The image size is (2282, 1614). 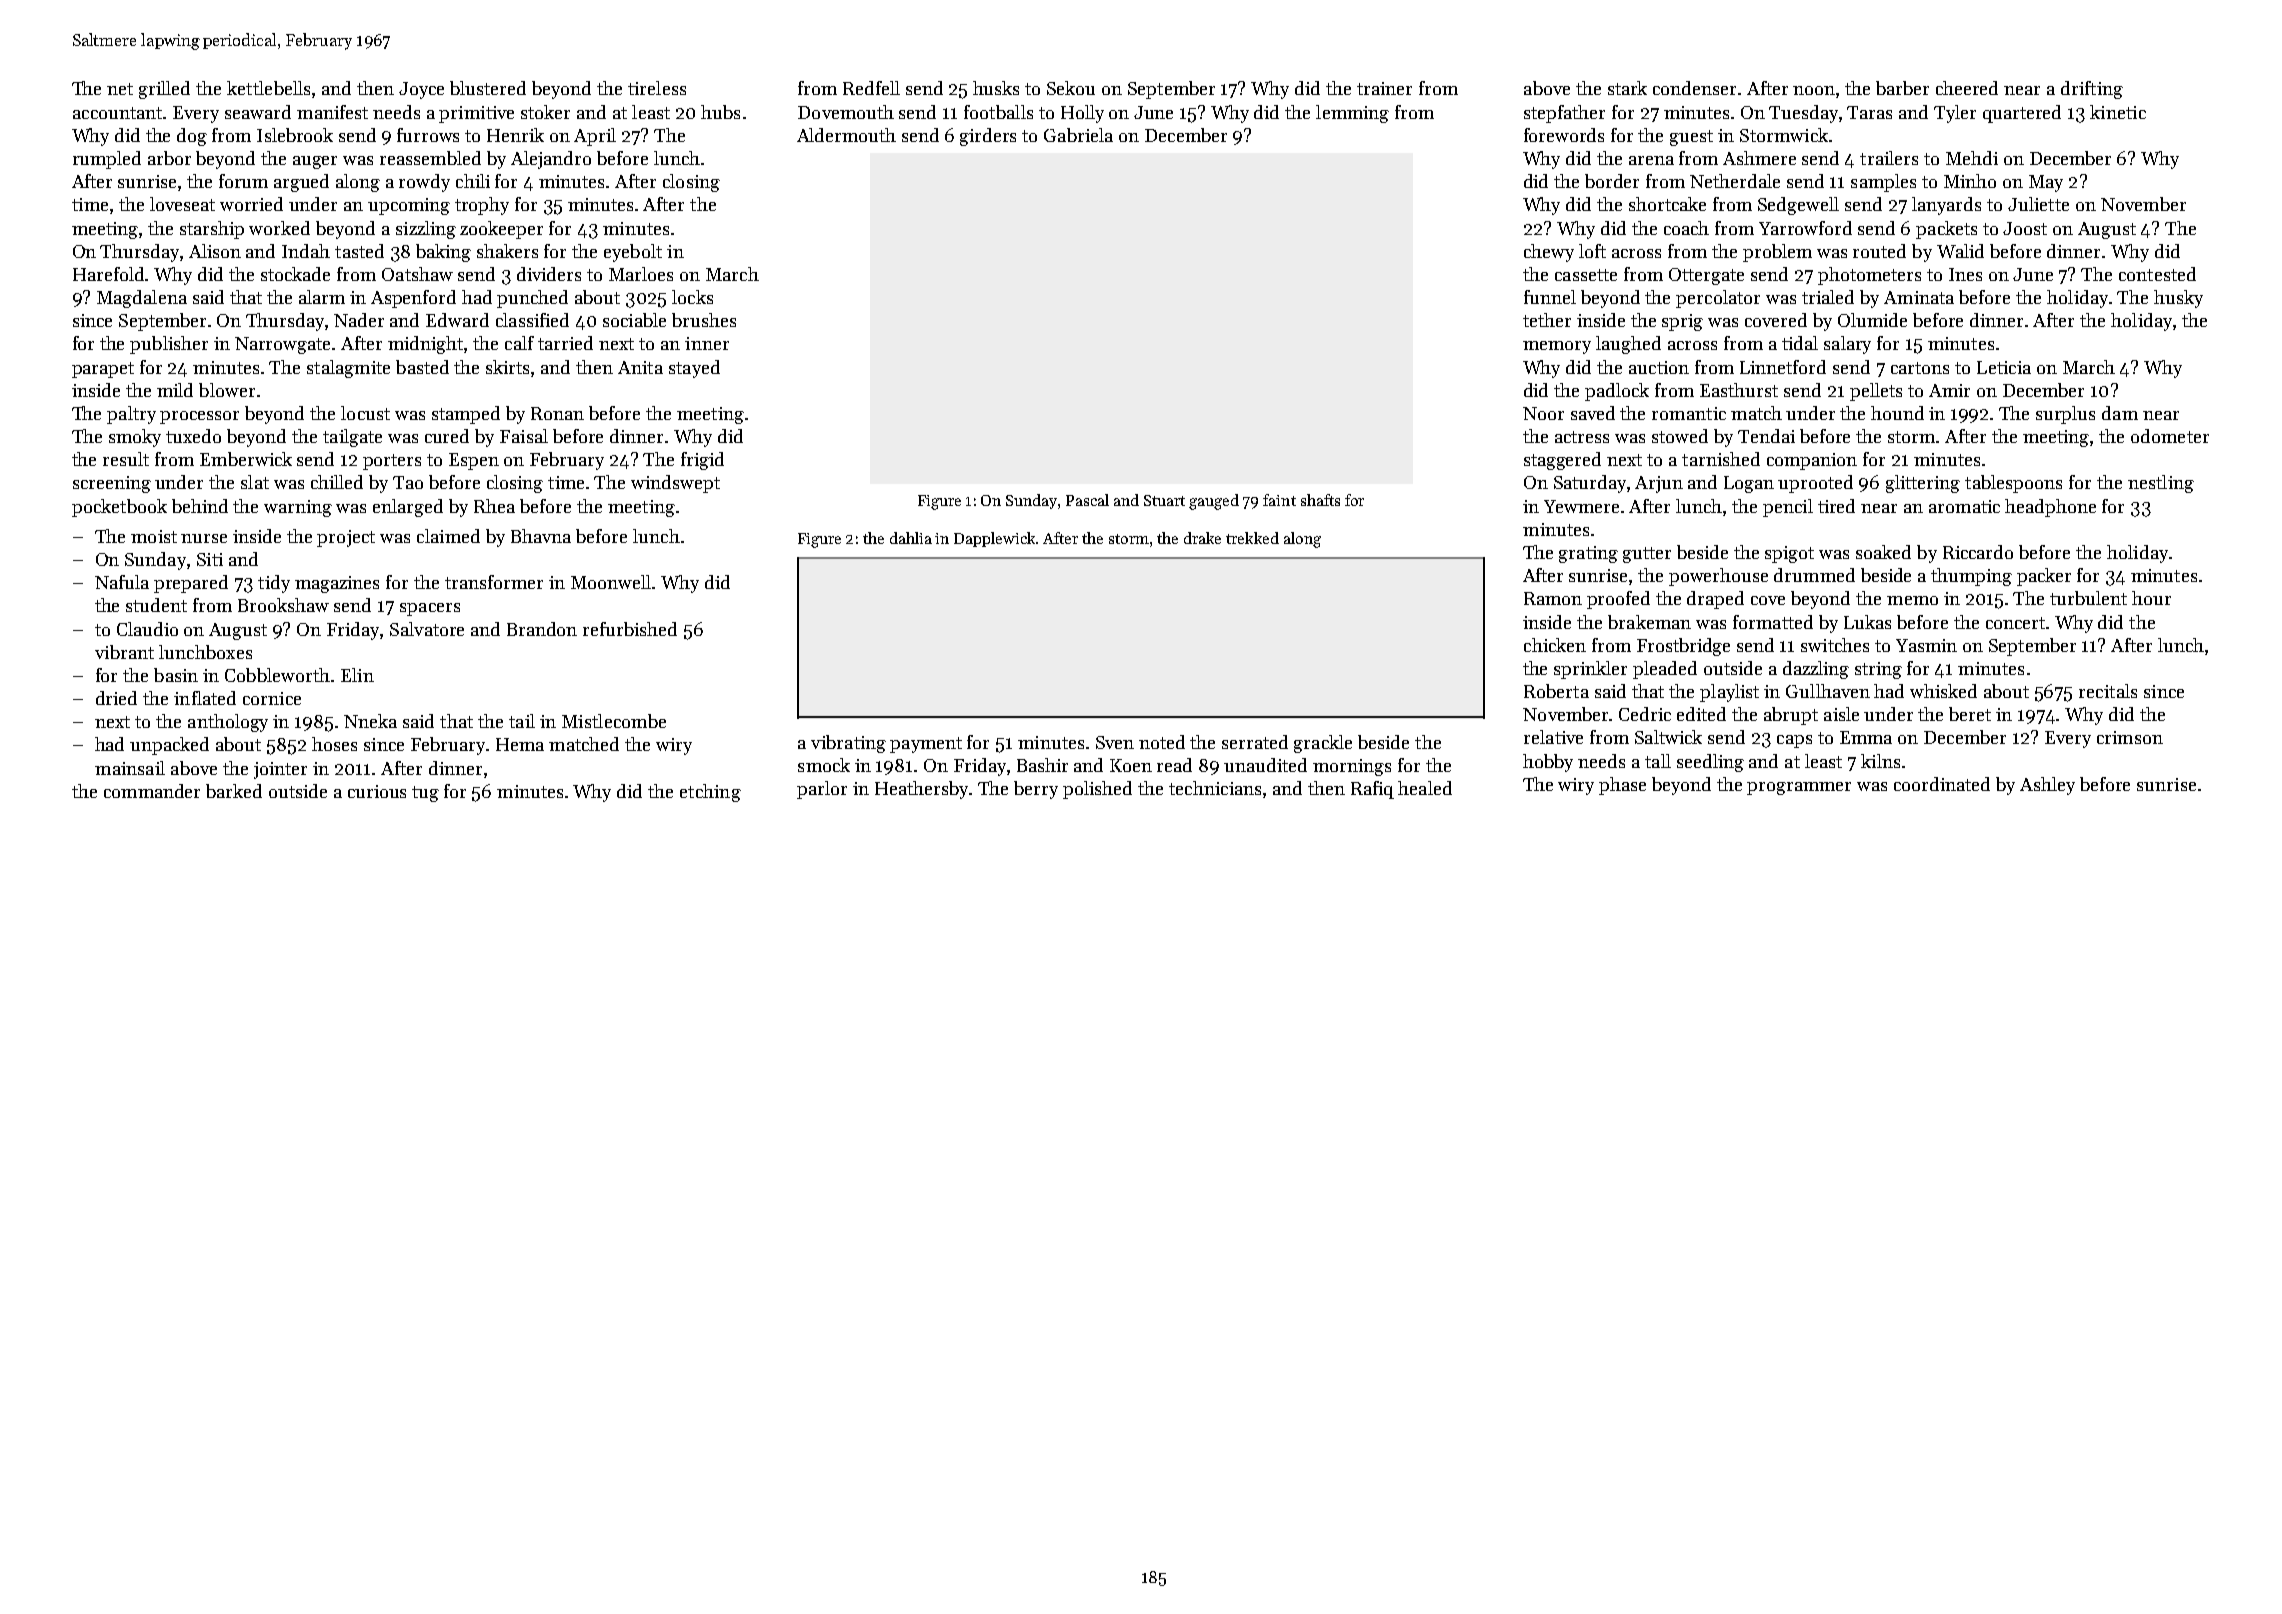 I want to click on etching, so click(x=710, y=793).
